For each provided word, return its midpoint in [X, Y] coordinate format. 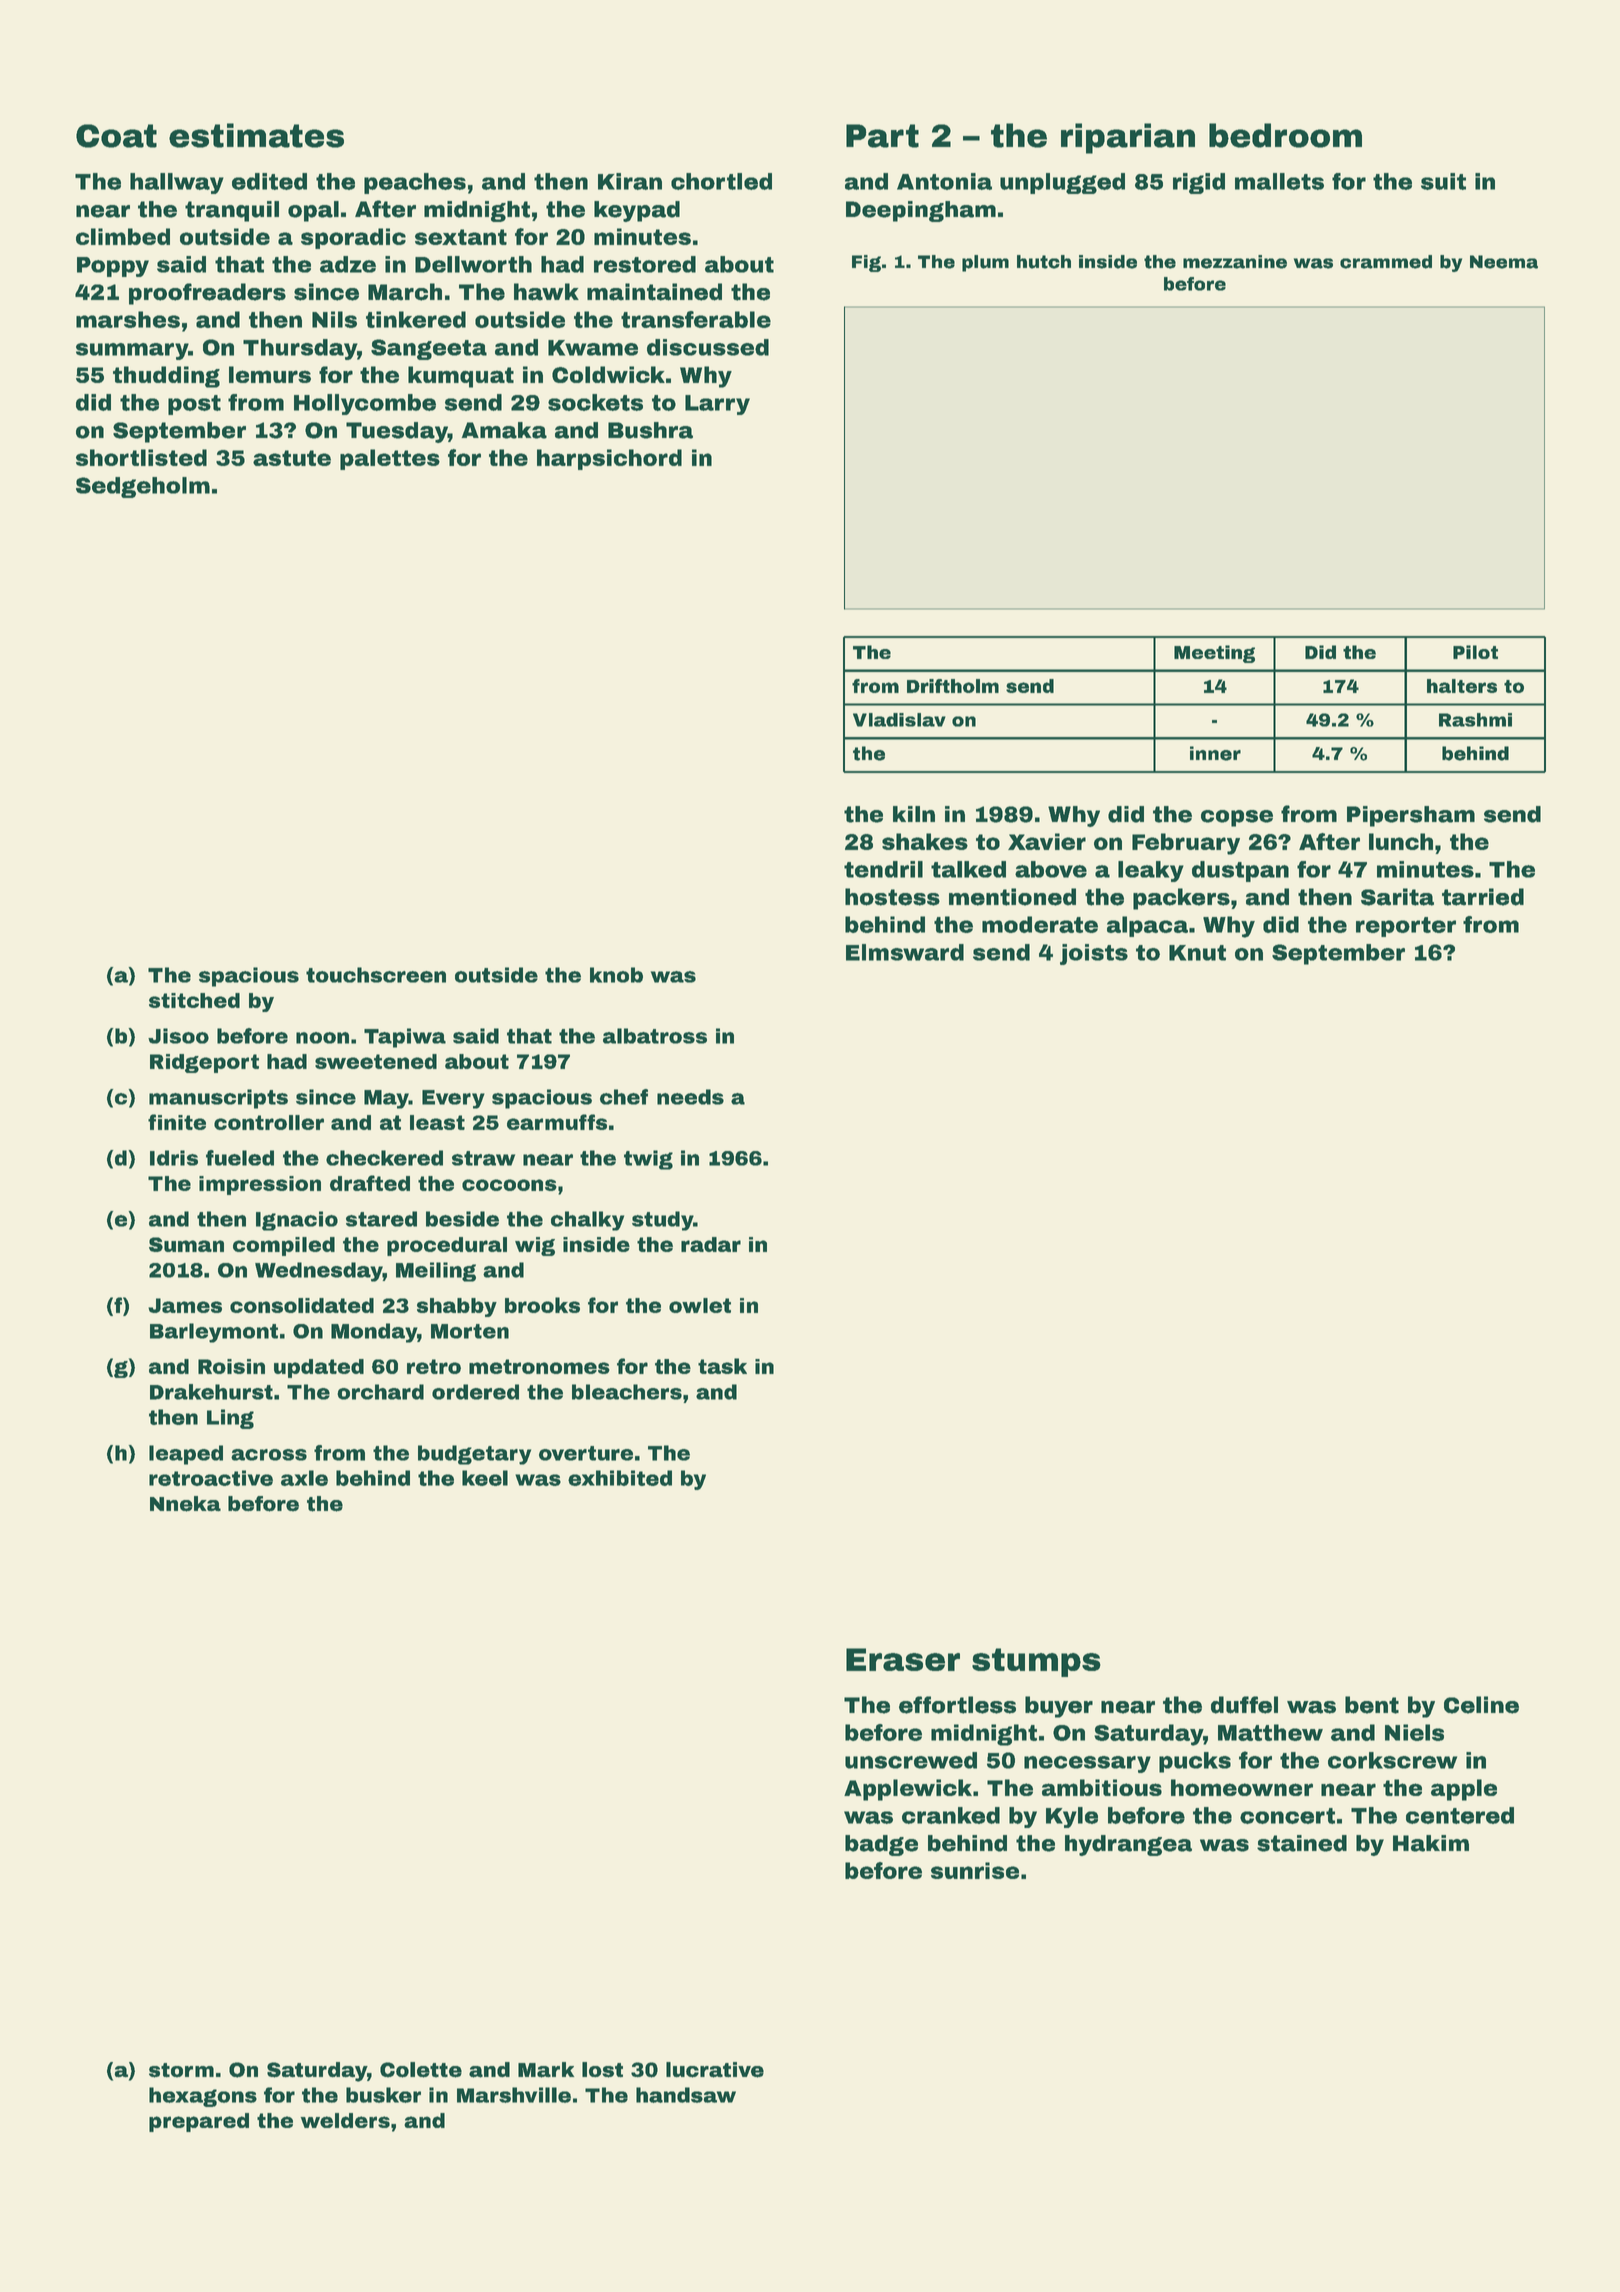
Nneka [185, 1504]
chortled [721, 181]
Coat [116, 136]
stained [1302, 1843]
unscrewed [911, 1760]
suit [1443, 181]
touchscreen [376, 975]
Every [453, 1099]
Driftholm [953, 686]
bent [1372, 1705]
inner [1215, 753]
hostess [892, 897]
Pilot [1475, 652]
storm [181, 2070]
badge [881, 1845]
